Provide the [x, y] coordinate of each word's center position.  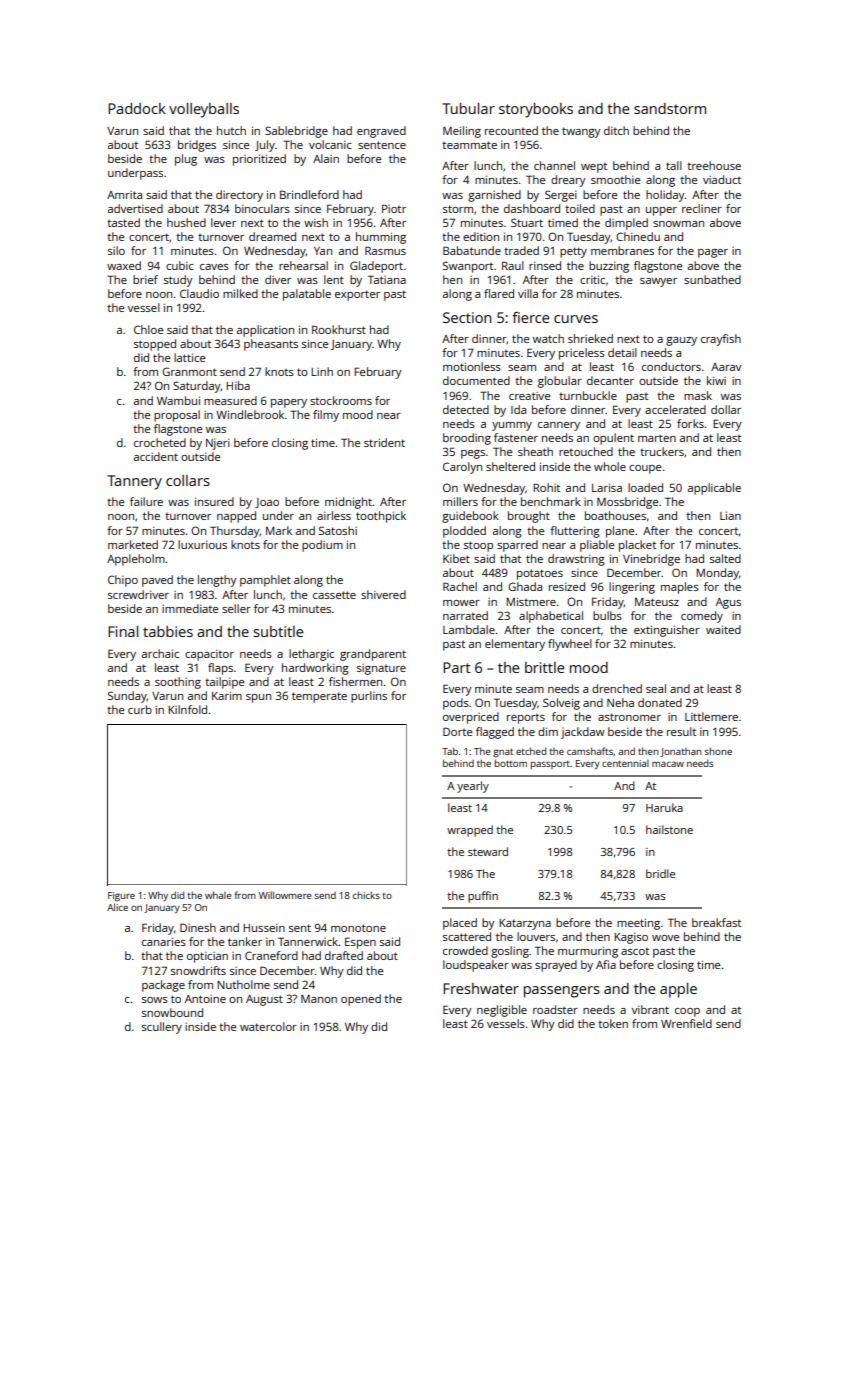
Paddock [137, 108]
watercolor [268, 1026]
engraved [381, 132]
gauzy [681, 341]
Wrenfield [686, 1023]
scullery [162, 1028]
